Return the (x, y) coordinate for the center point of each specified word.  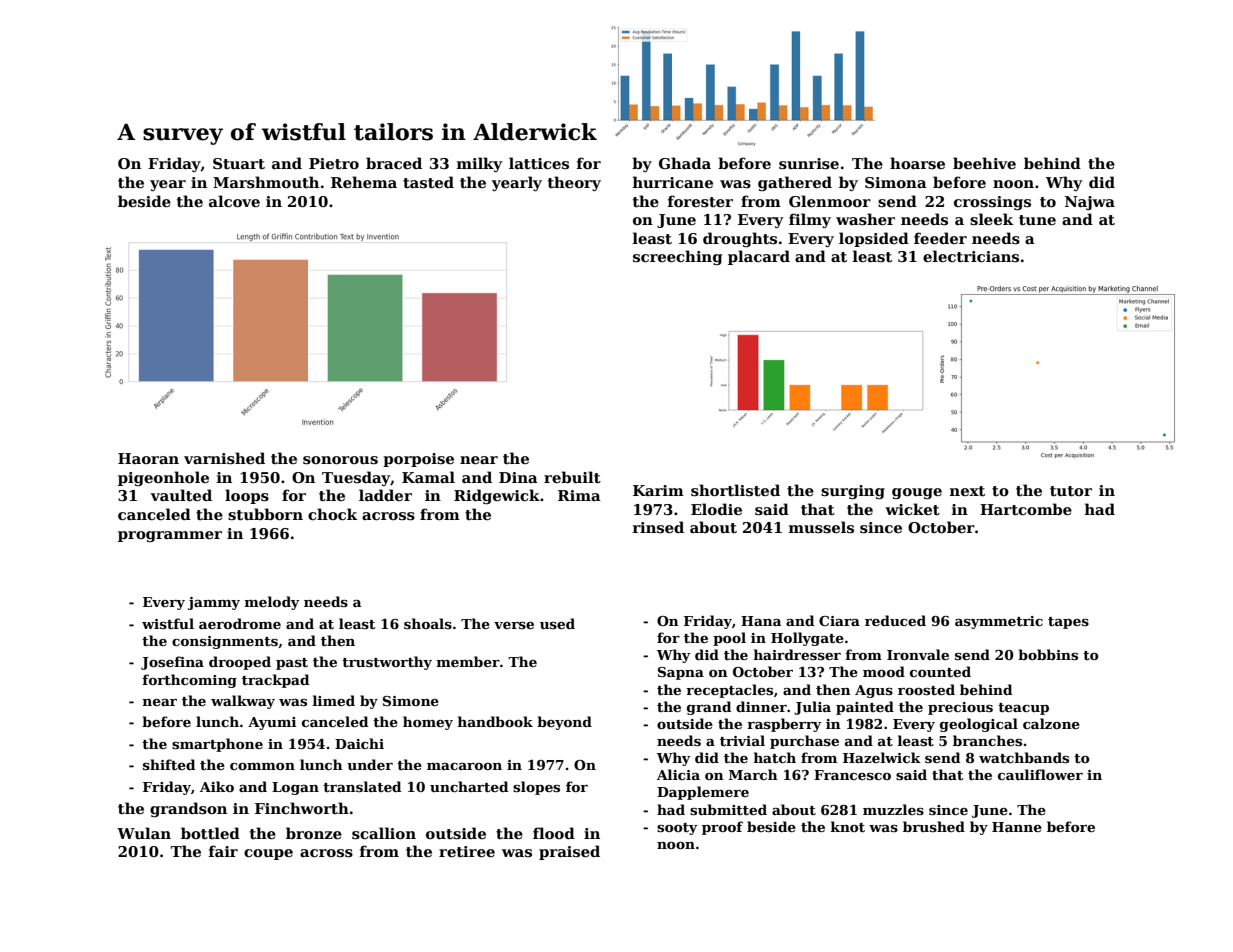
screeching (677, 257)
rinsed (658, 527)
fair (223, 851)
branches (987, 740)
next (967, 491)
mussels (821, 527)
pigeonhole (163, 478)
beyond (564, 723)
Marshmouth (266, 182)
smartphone (217, 745)
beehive (984, 163)
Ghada (685, 163)
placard (759, 257)
